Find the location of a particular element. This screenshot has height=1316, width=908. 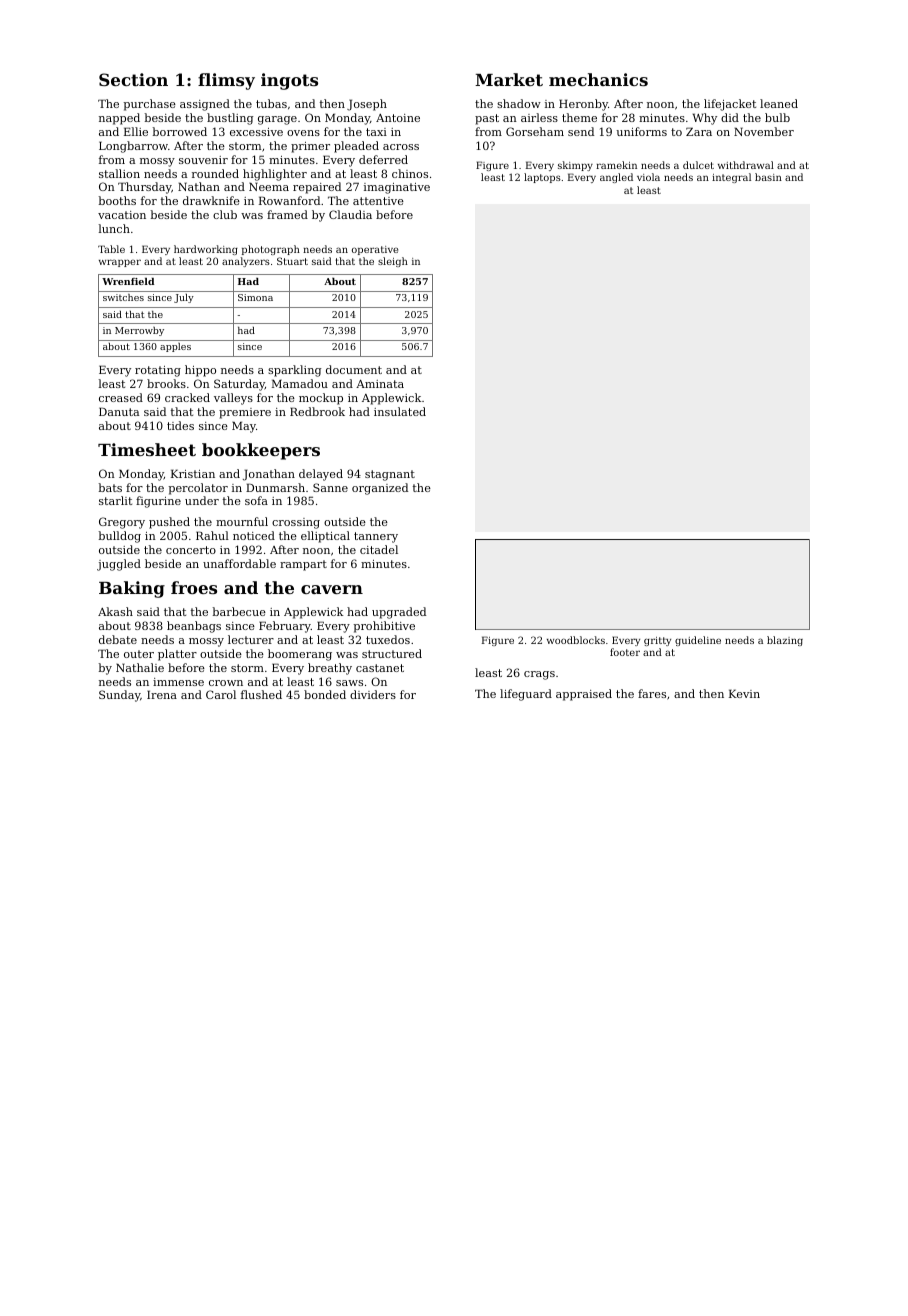

mechanics is located at coordinates (598, 79).
